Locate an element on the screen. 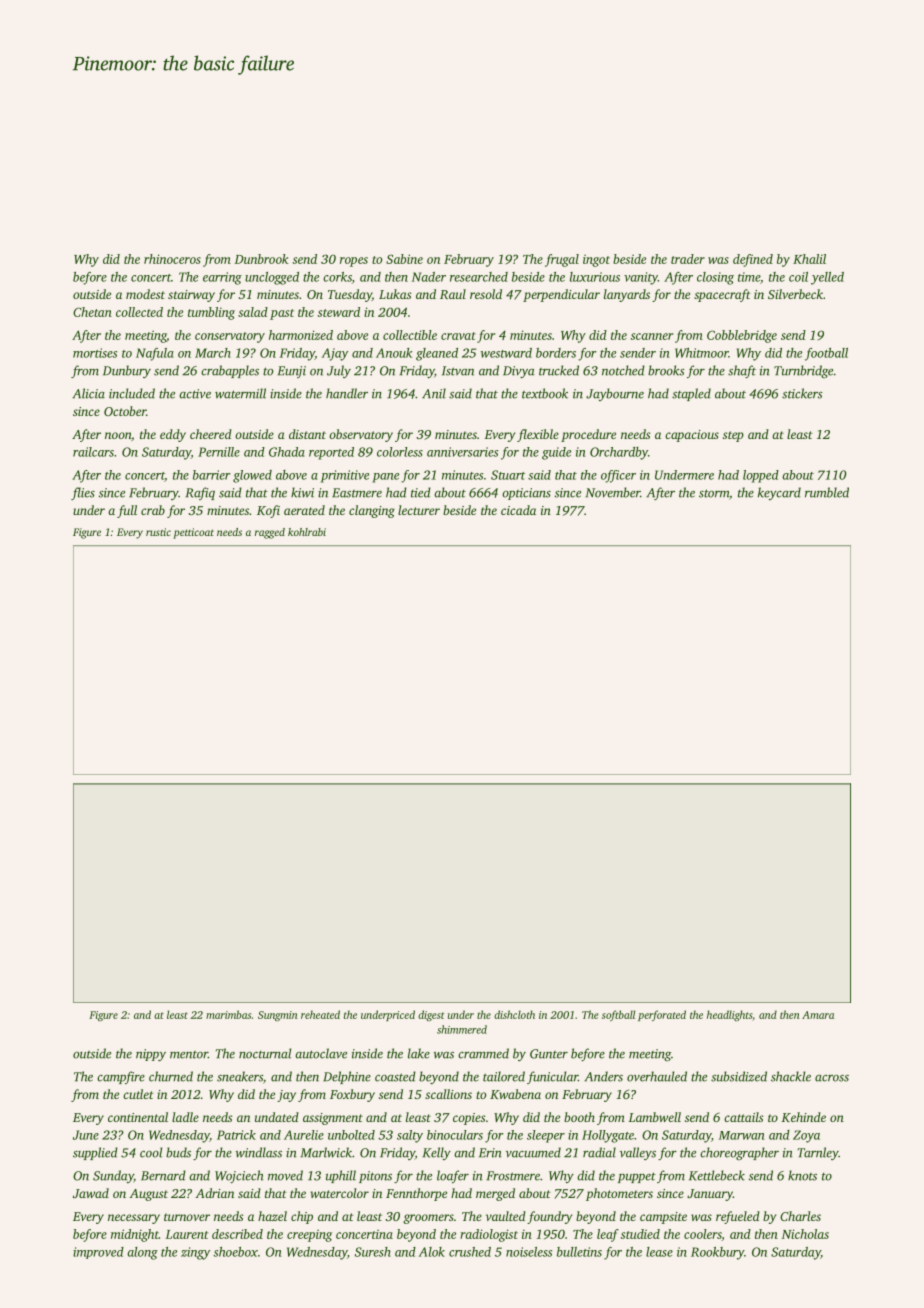 This screenshot has width=924, height=1308. scanner is located at coordinates (652, 336).
